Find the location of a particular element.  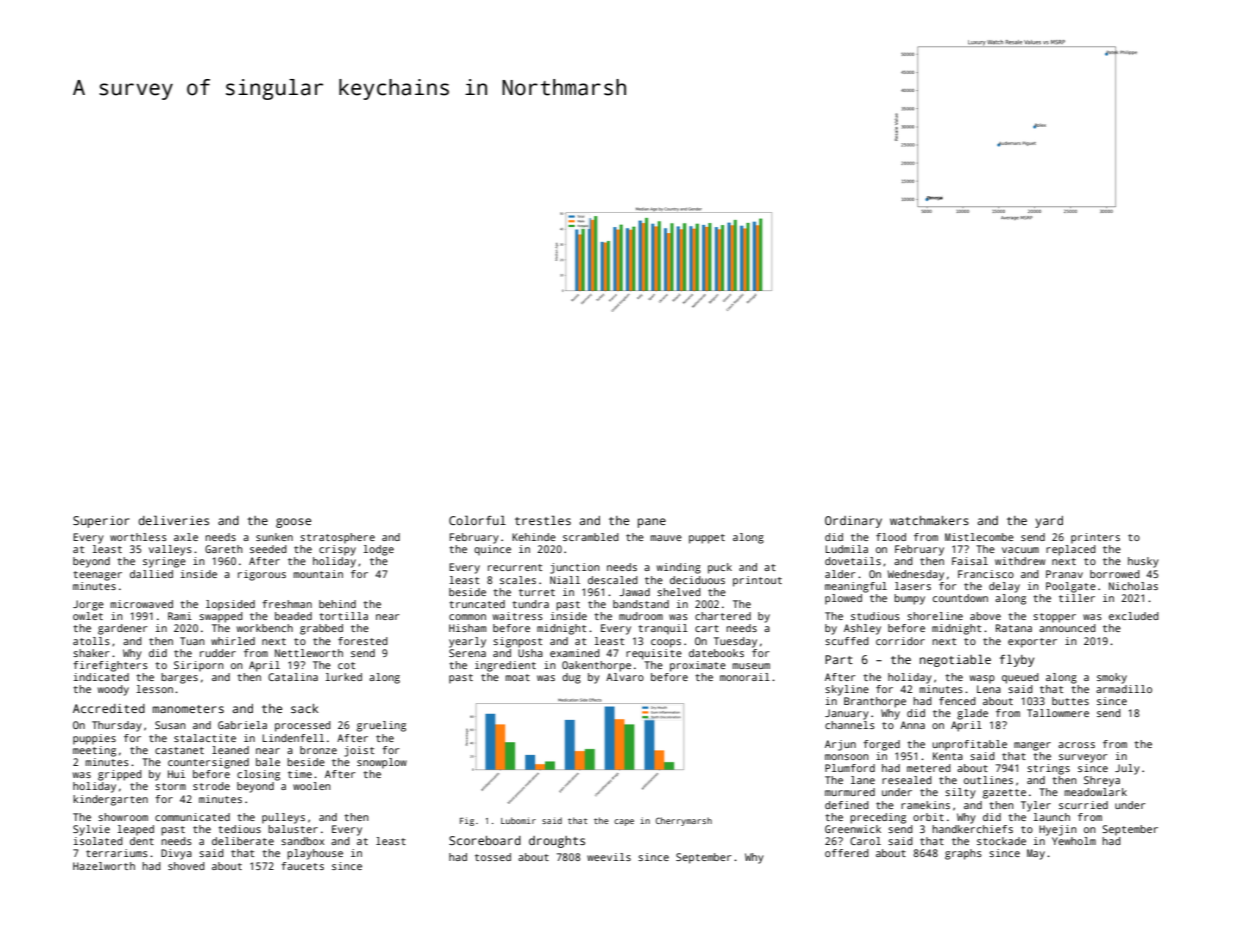

grueling is located at coordinates (381, 726).
